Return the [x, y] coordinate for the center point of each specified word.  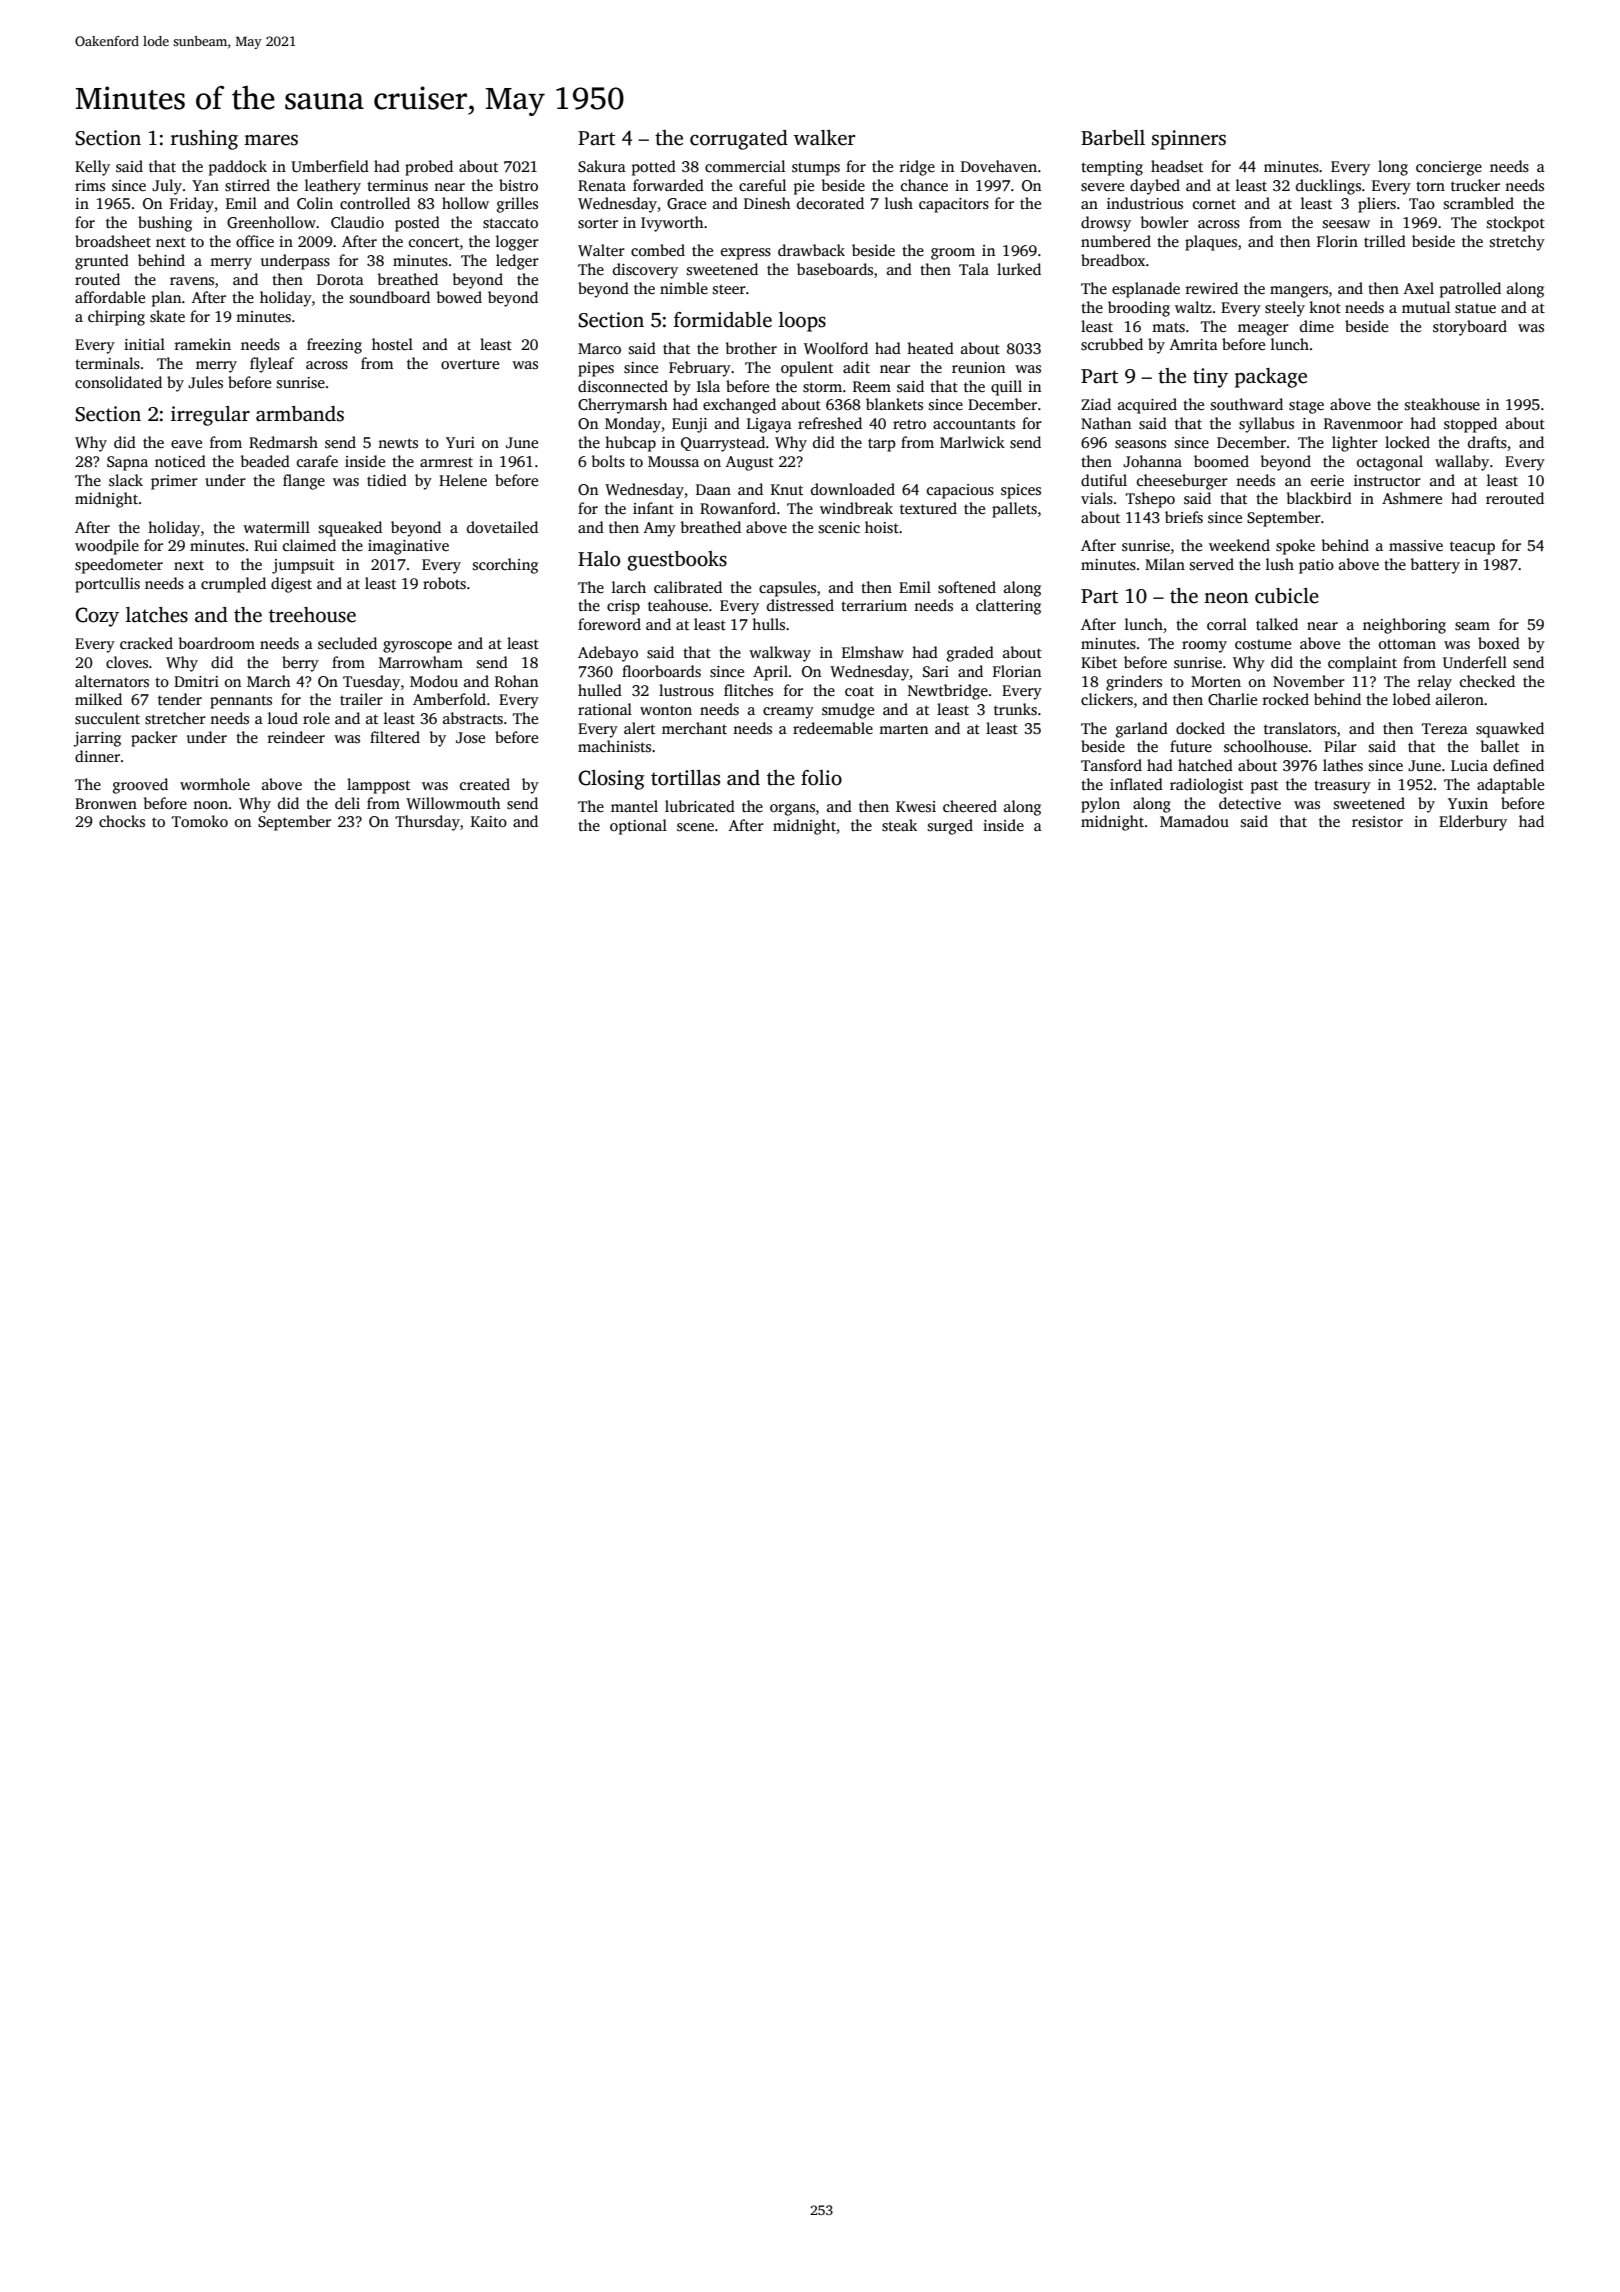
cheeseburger [1182, 482]
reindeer [296, 737]
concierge [1449, 168]
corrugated [739, 140]
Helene [463, 480]
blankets [894, 404]
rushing [204, 140]
